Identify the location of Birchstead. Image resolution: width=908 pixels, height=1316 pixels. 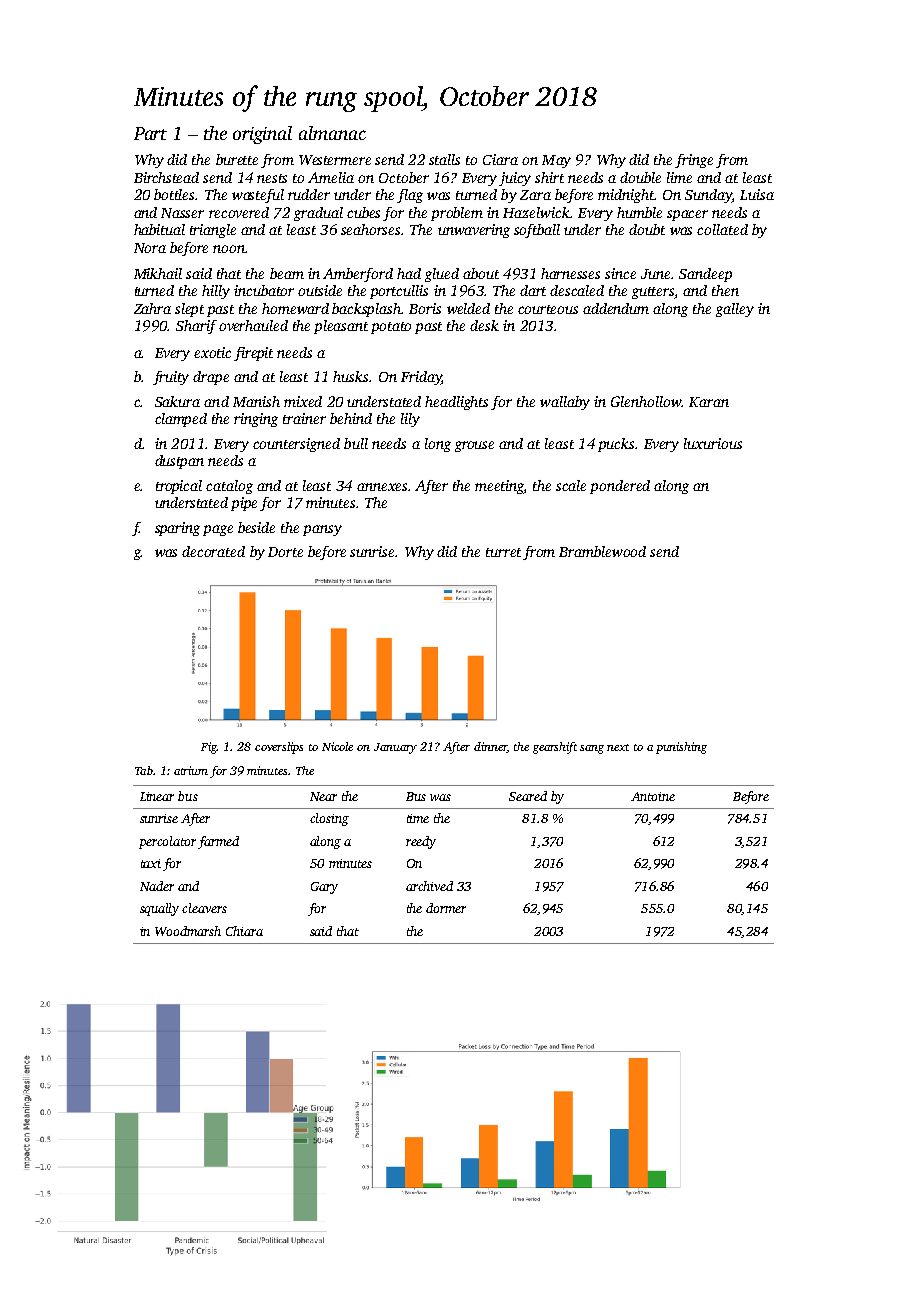
(166, 177).
